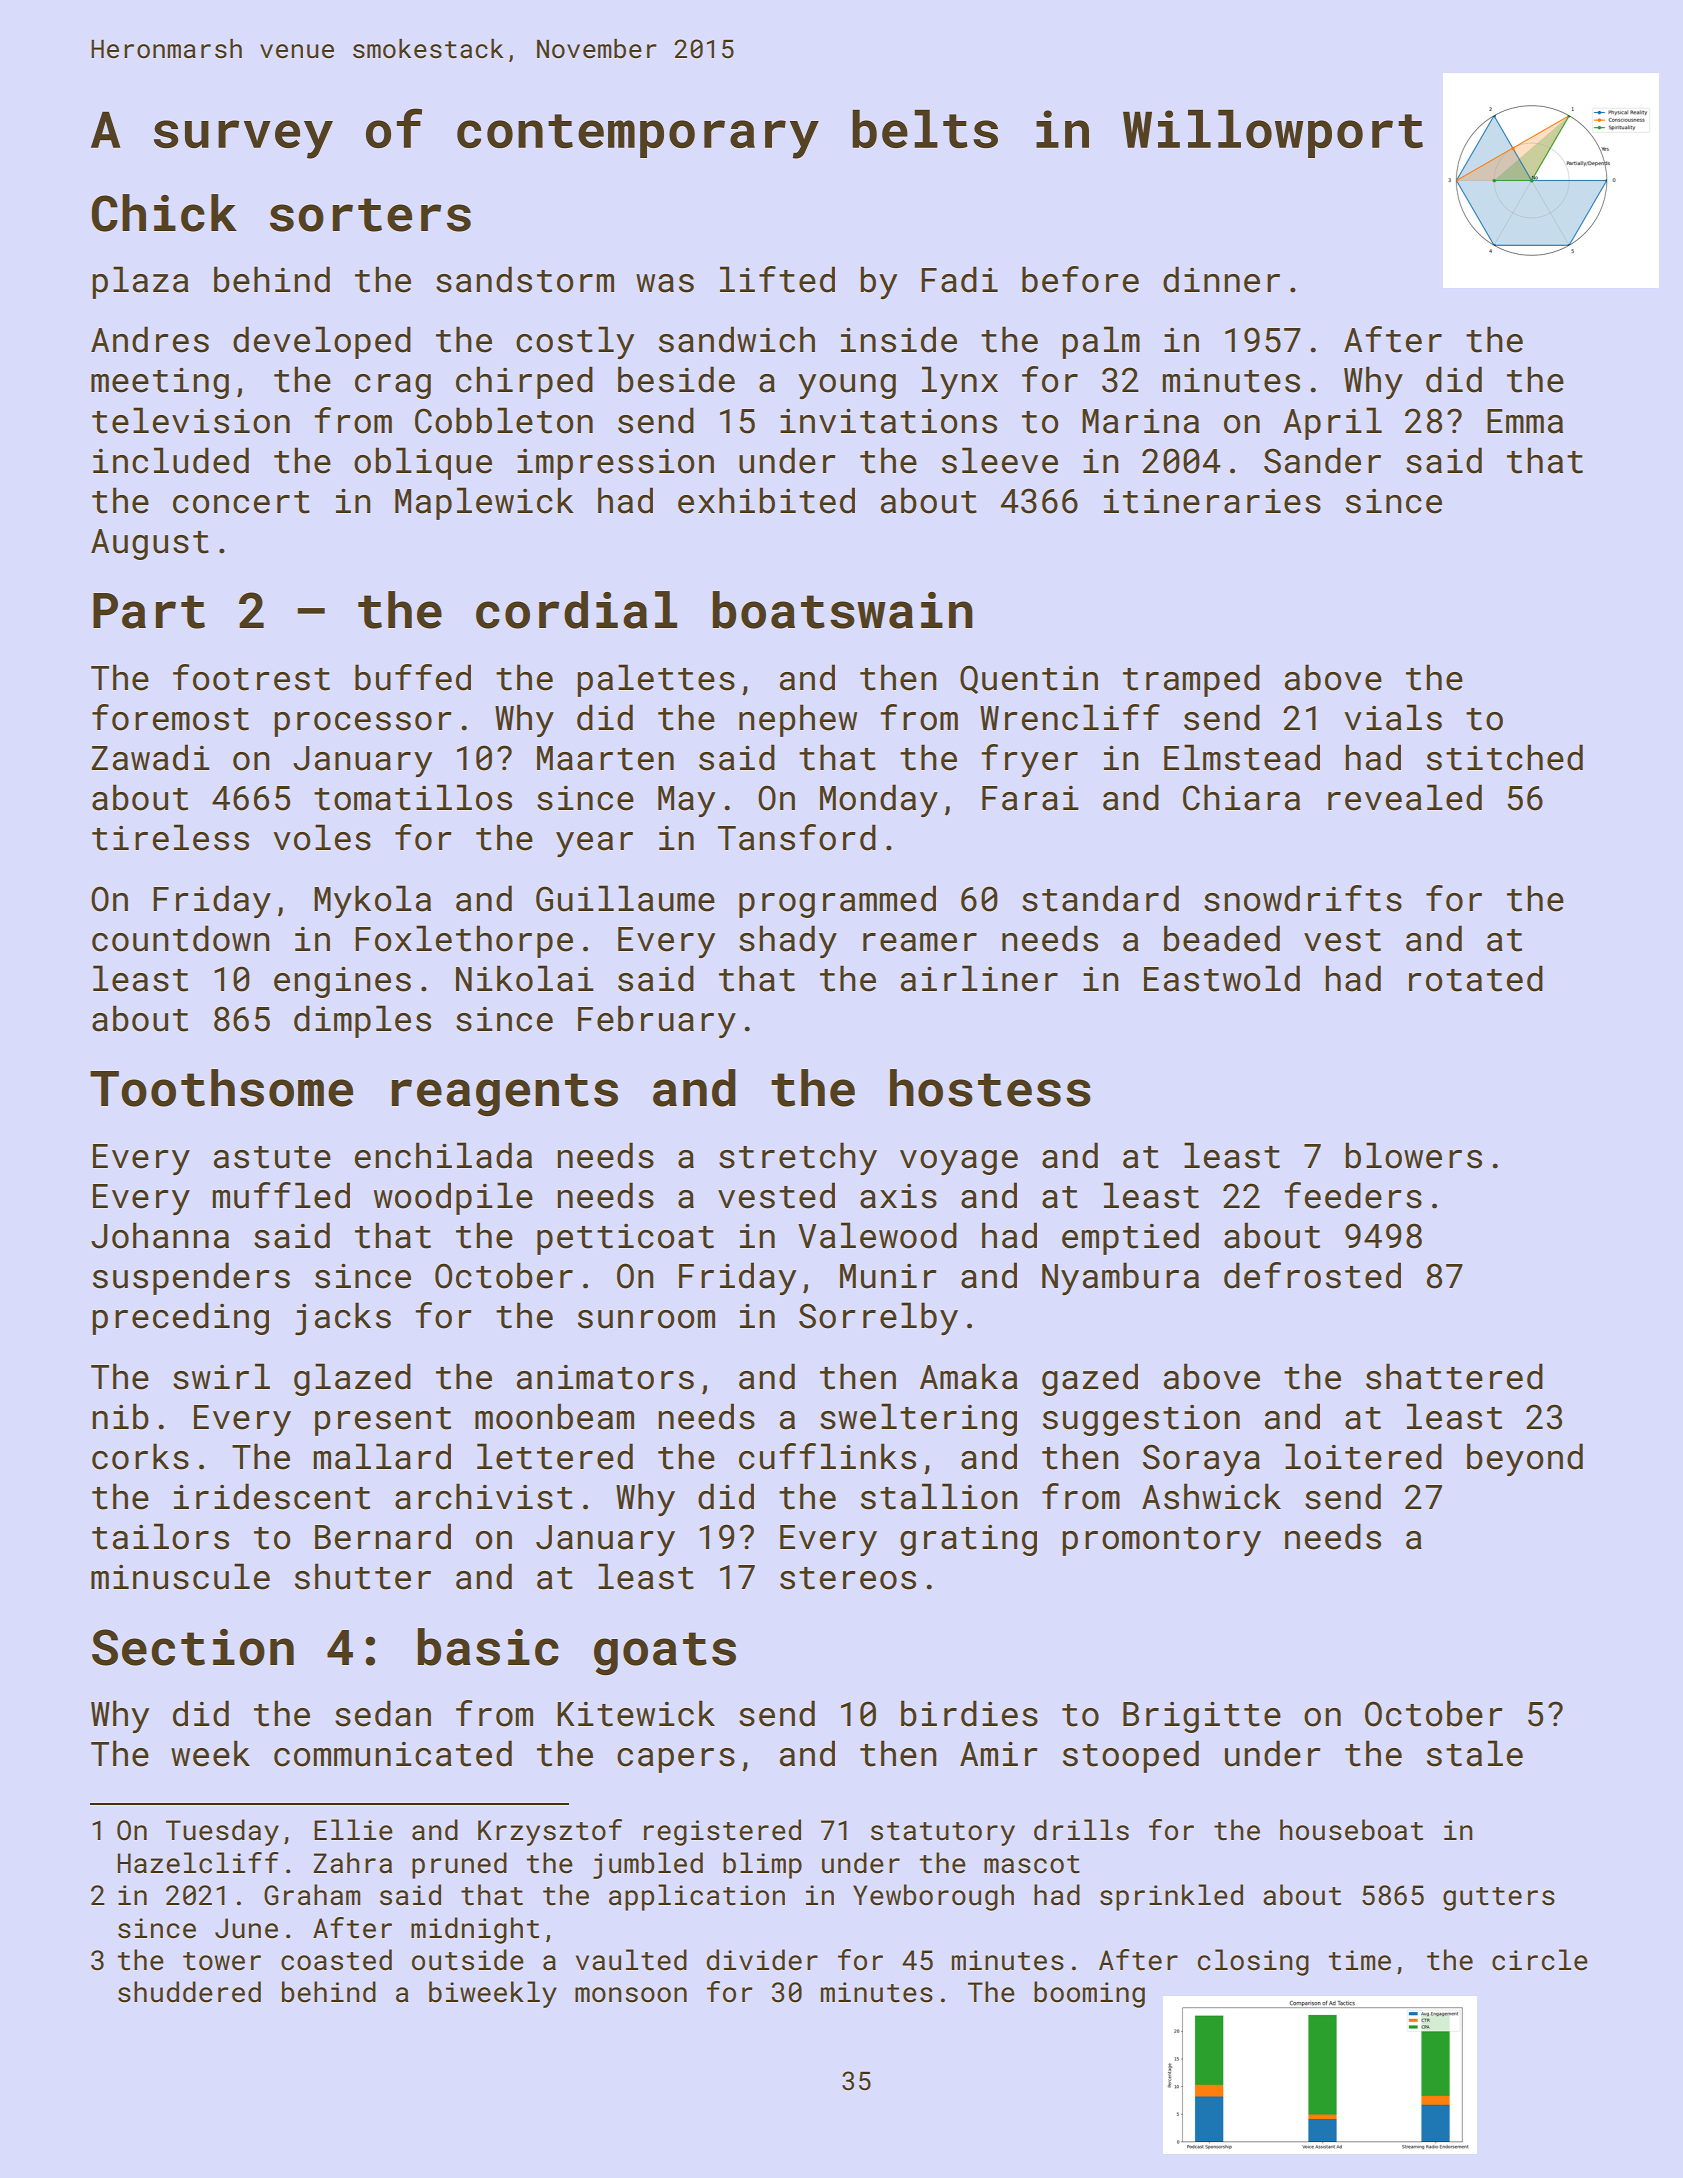 The width and height of the page is (1683, 2178). Describe the element at coordinates (1202, 1717) in the page. I see `Brigitte` at that location.
